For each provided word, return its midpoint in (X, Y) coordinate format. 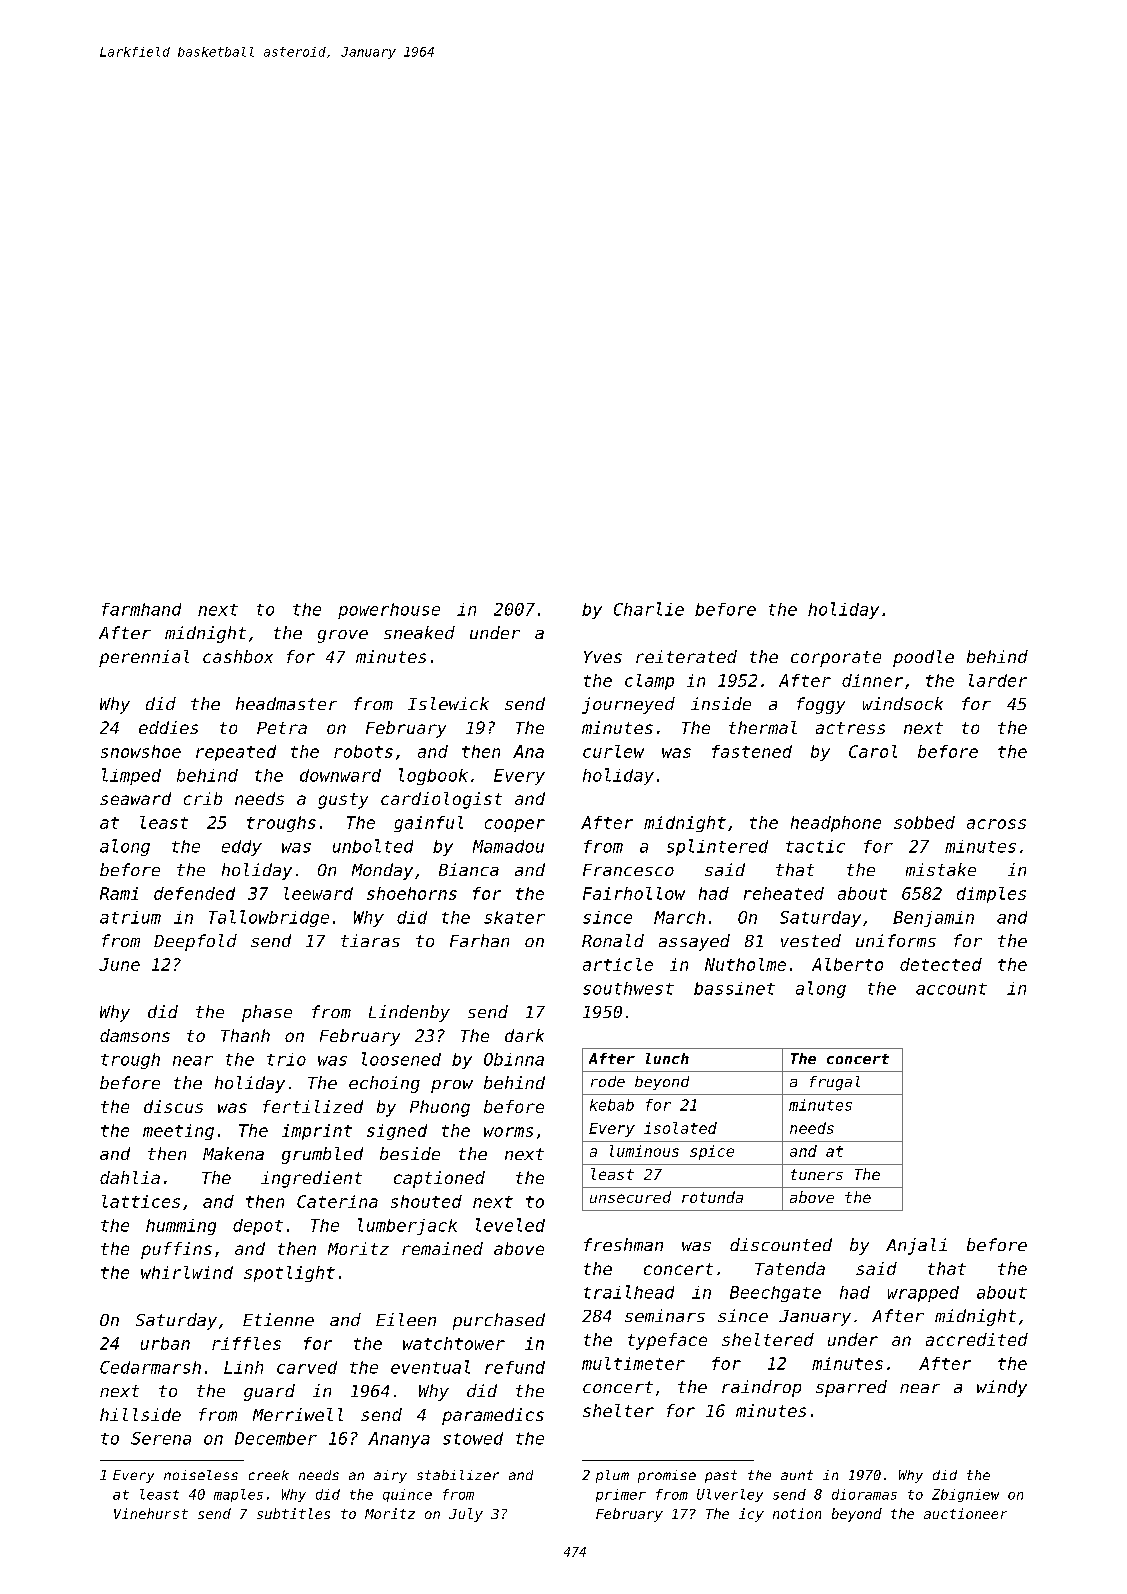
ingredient (311, 1179)
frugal (835, 1083)
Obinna (514, 1059)
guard (269, 1392)
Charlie (649, 609)
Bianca (469, 869)
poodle (923, 658)
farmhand (141, 609)
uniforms (896, 940)
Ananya (399, 1440)
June (119, 964)
